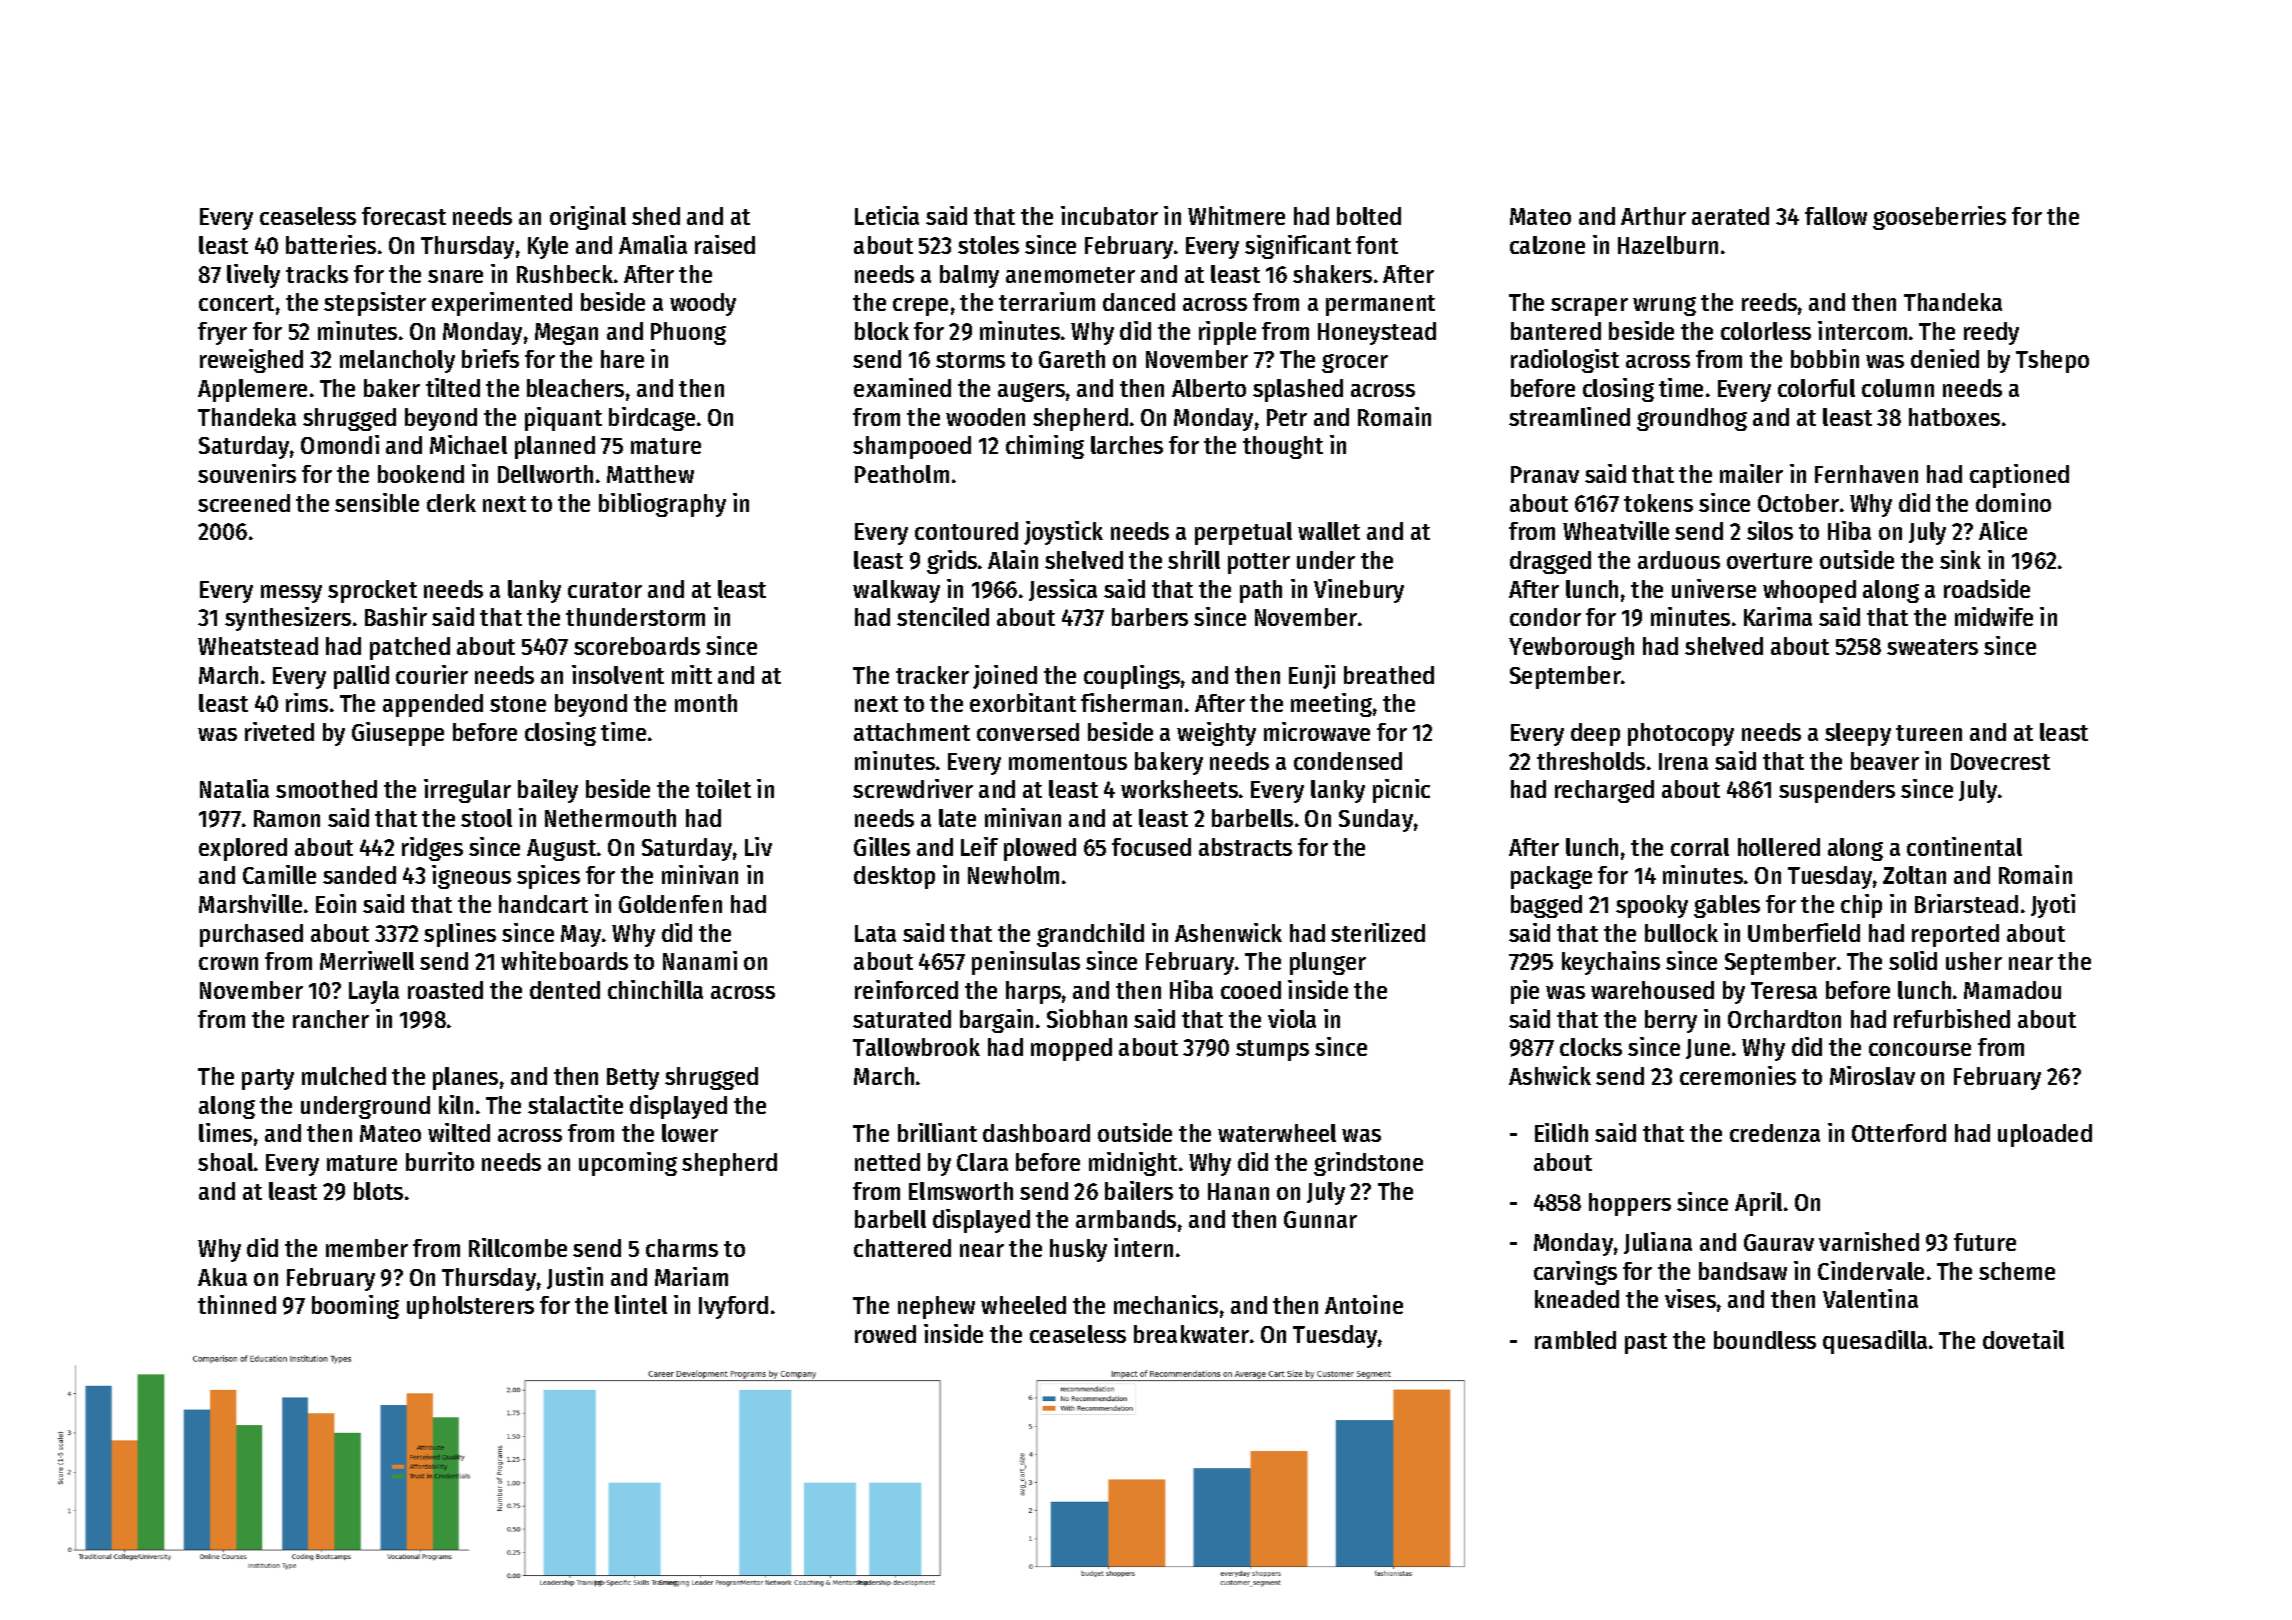 Image resolution: width=2292 pixels, height=1620 pixels. I want to click on wrung, so click(1664, 306).
